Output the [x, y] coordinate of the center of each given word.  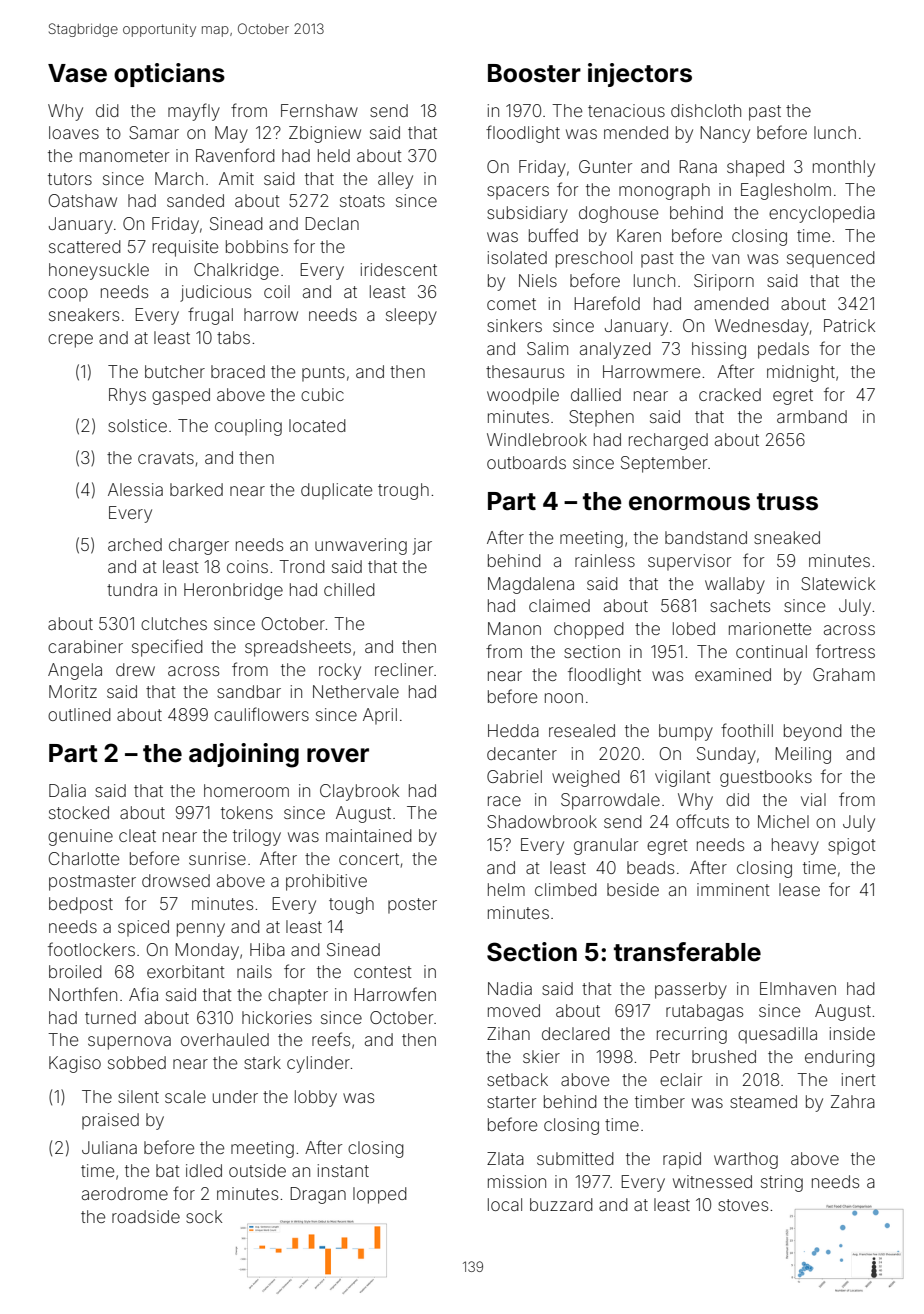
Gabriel [514, 776]
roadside [146, 1216]
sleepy [411, 316]
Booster [534, 73]
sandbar [249, 691]
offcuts [702, 821]
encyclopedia [822, 214]
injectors [640, 75]
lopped [380, 1195]
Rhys [127, 396]
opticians [169, 75]
